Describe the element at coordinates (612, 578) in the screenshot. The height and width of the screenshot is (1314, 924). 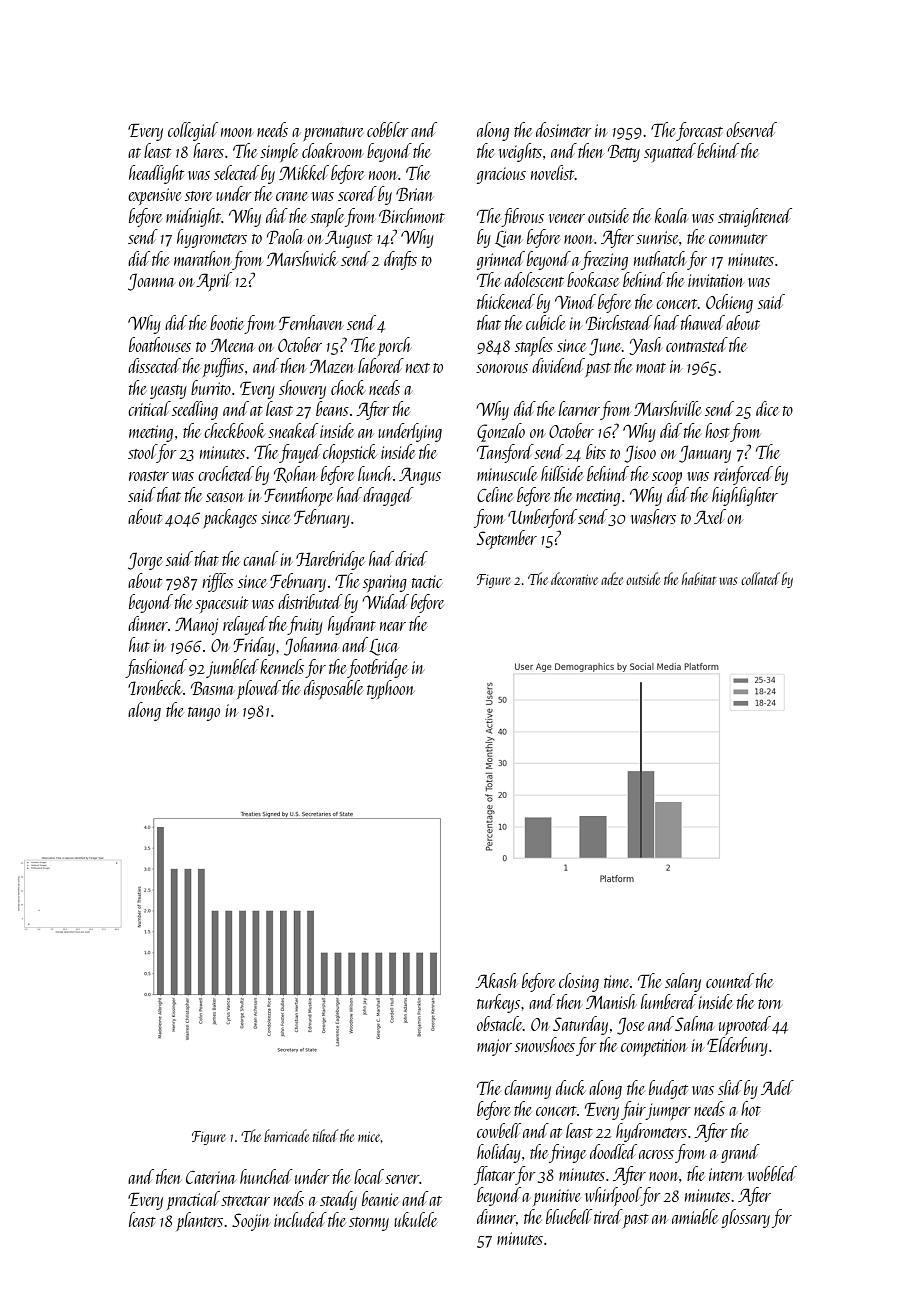
I see `adze` at that location.
